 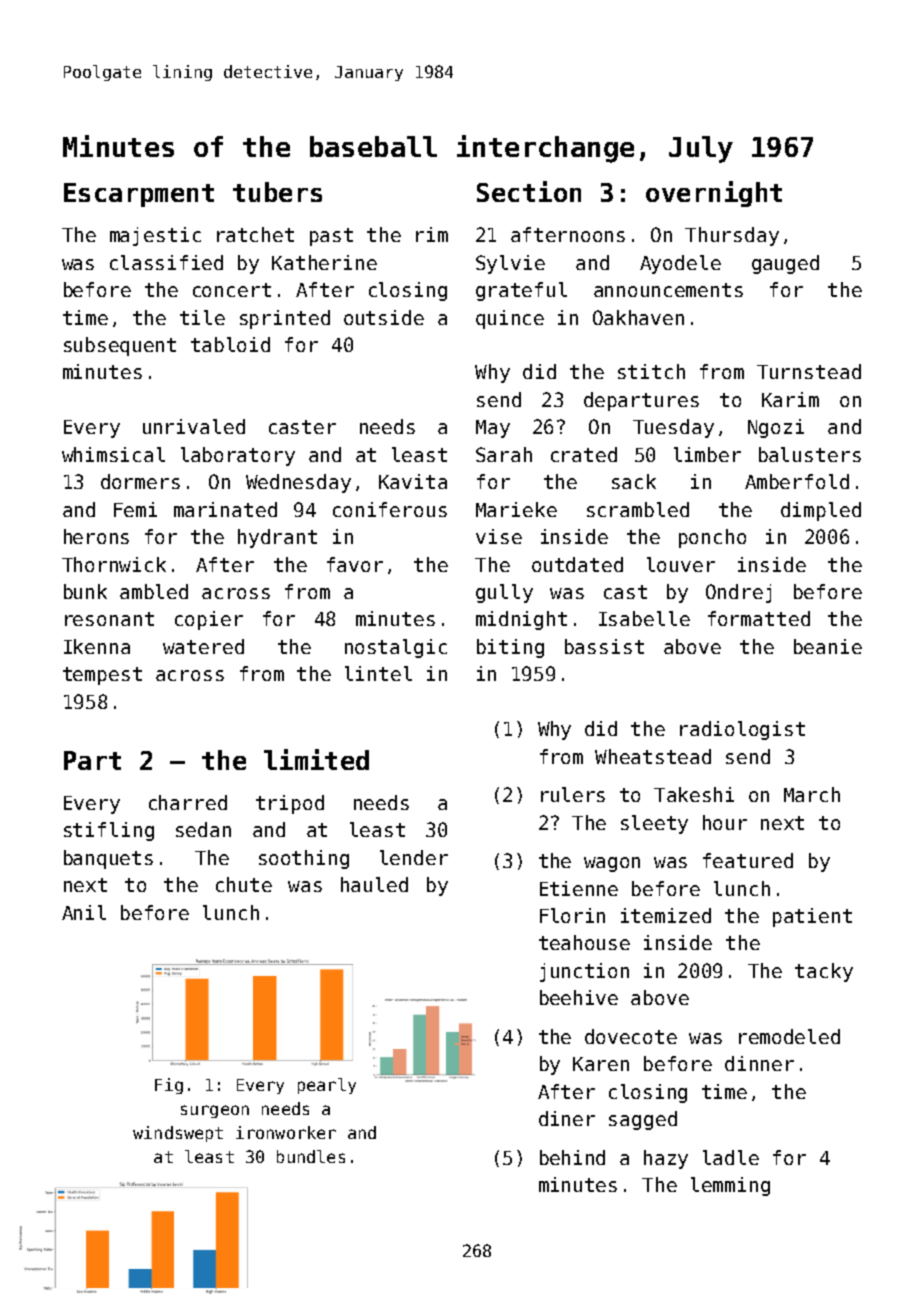 What do you see at coordinates (714, 194) in the image?
I see `overnight` at bounding box center [714, 194].
